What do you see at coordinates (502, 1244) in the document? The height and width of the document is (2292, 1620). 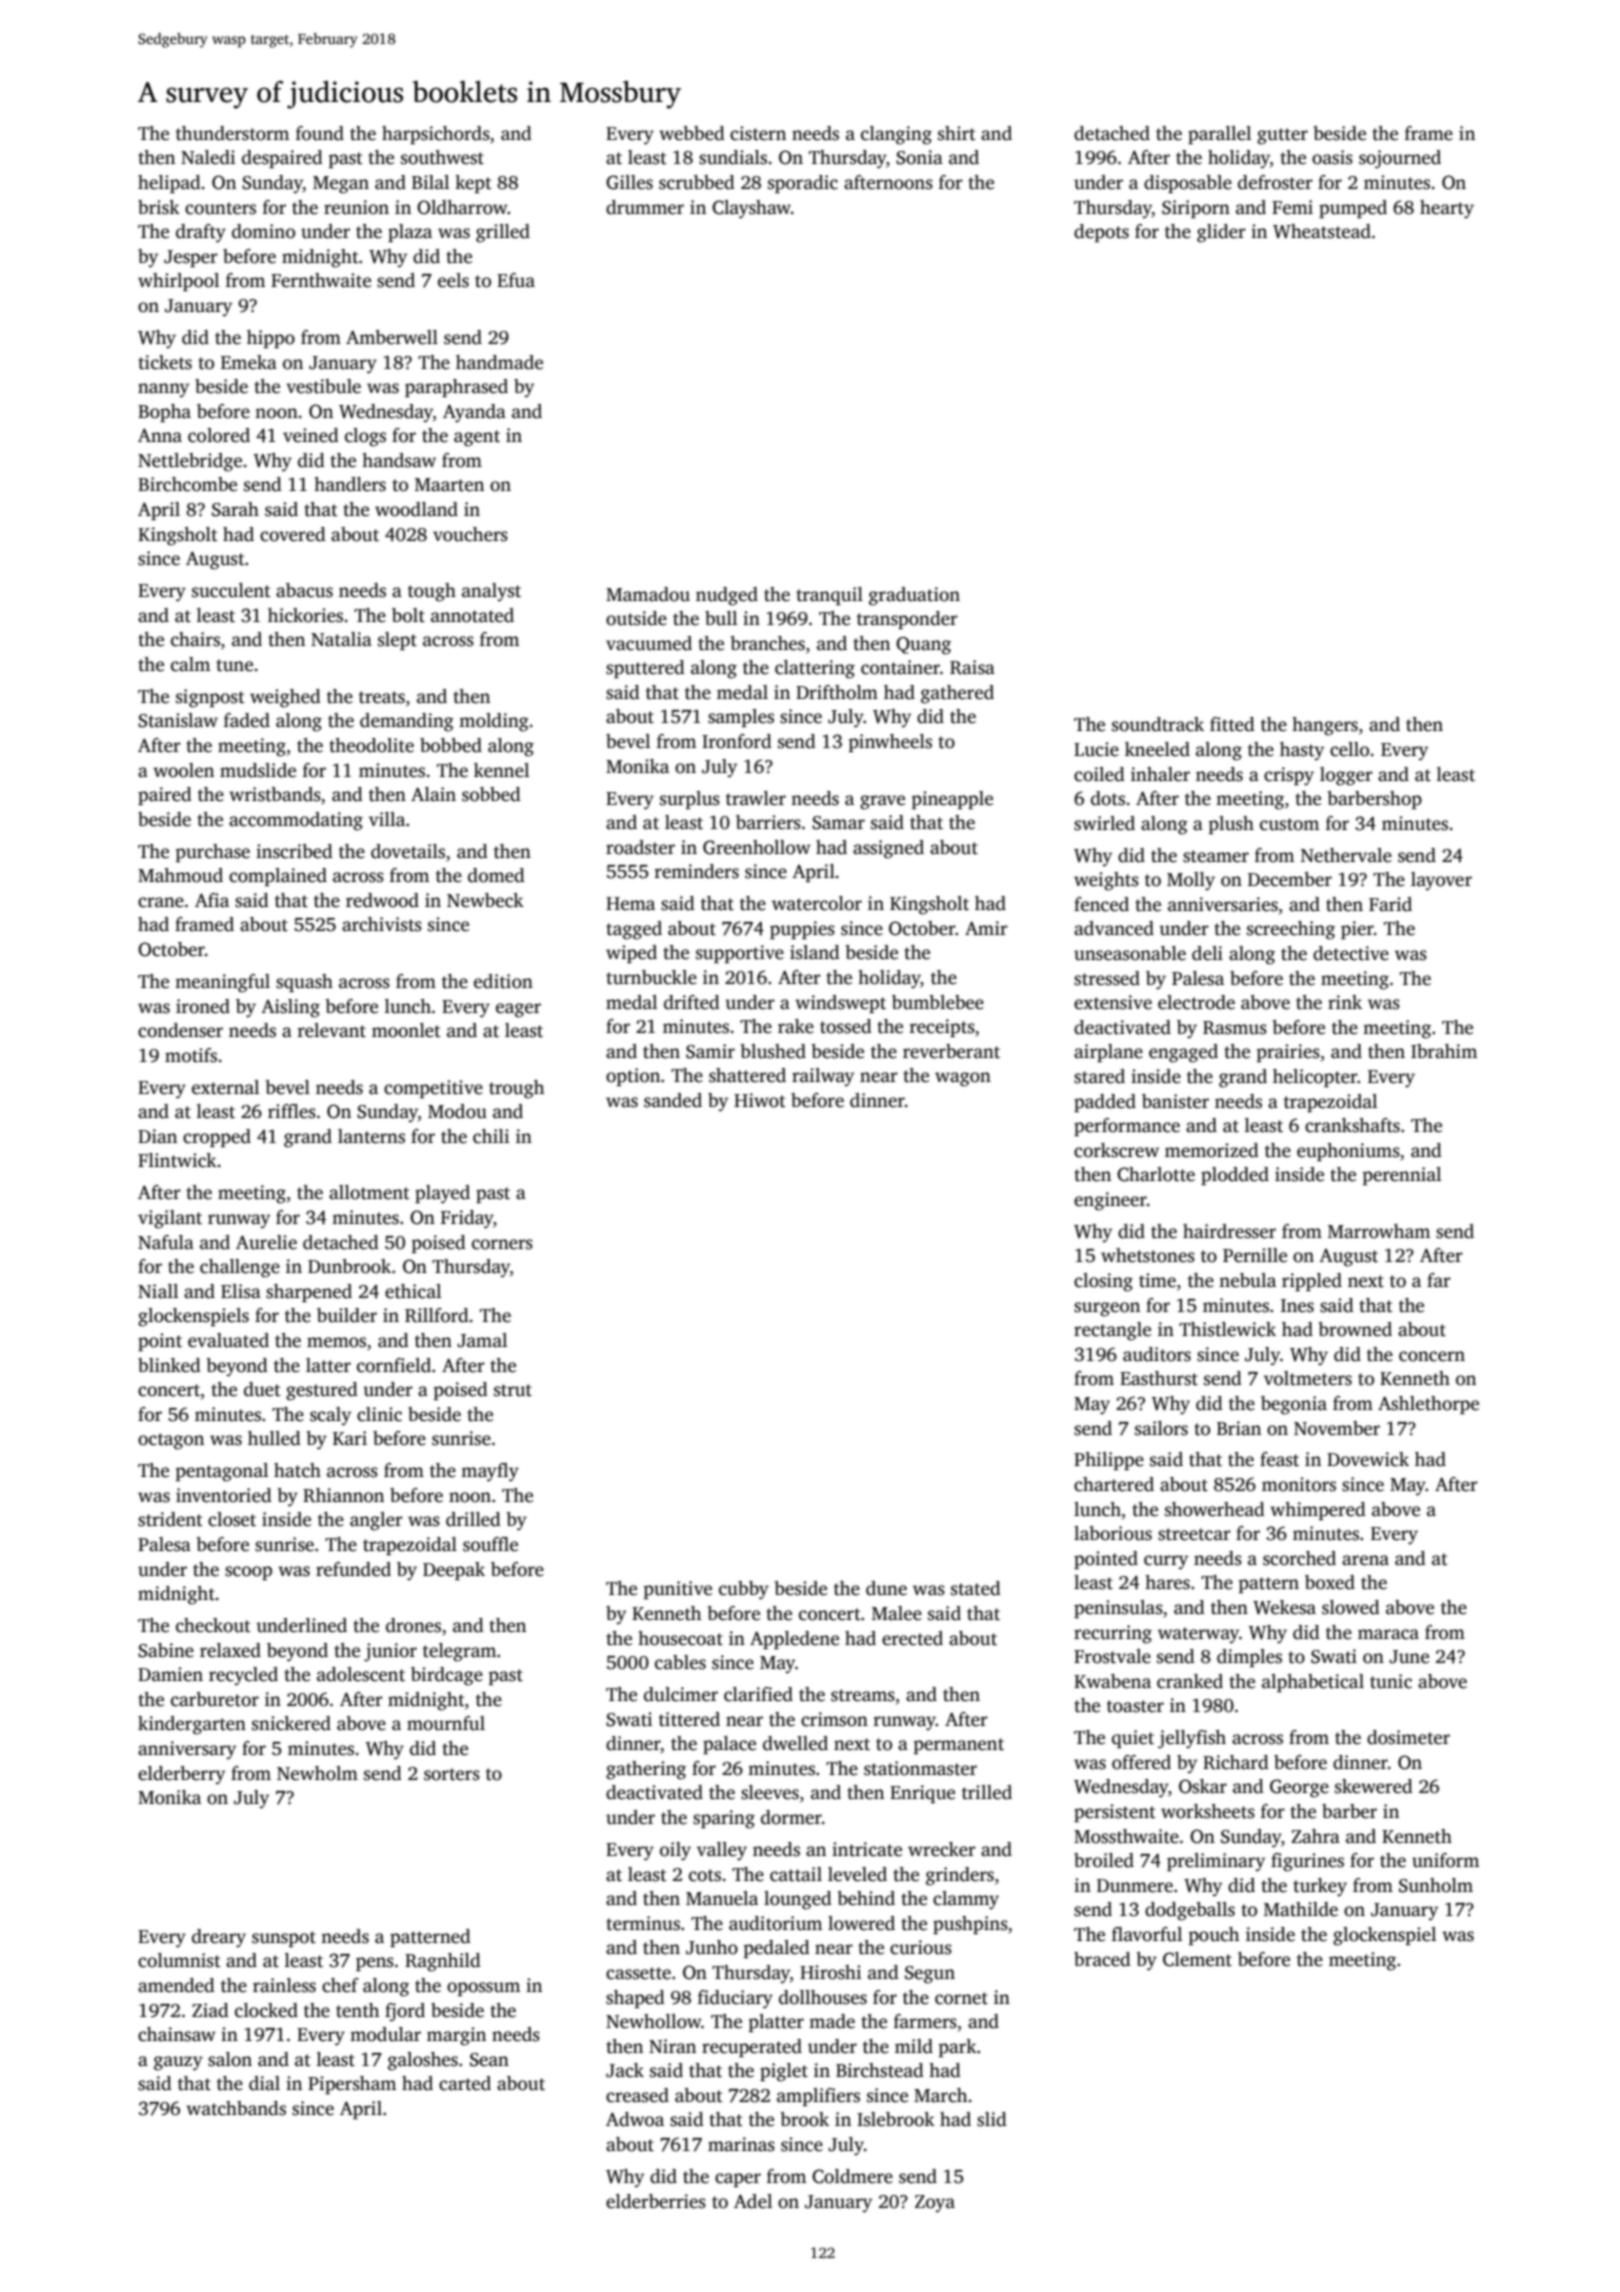 I see `corners` at bounding box center [502, 1244].
